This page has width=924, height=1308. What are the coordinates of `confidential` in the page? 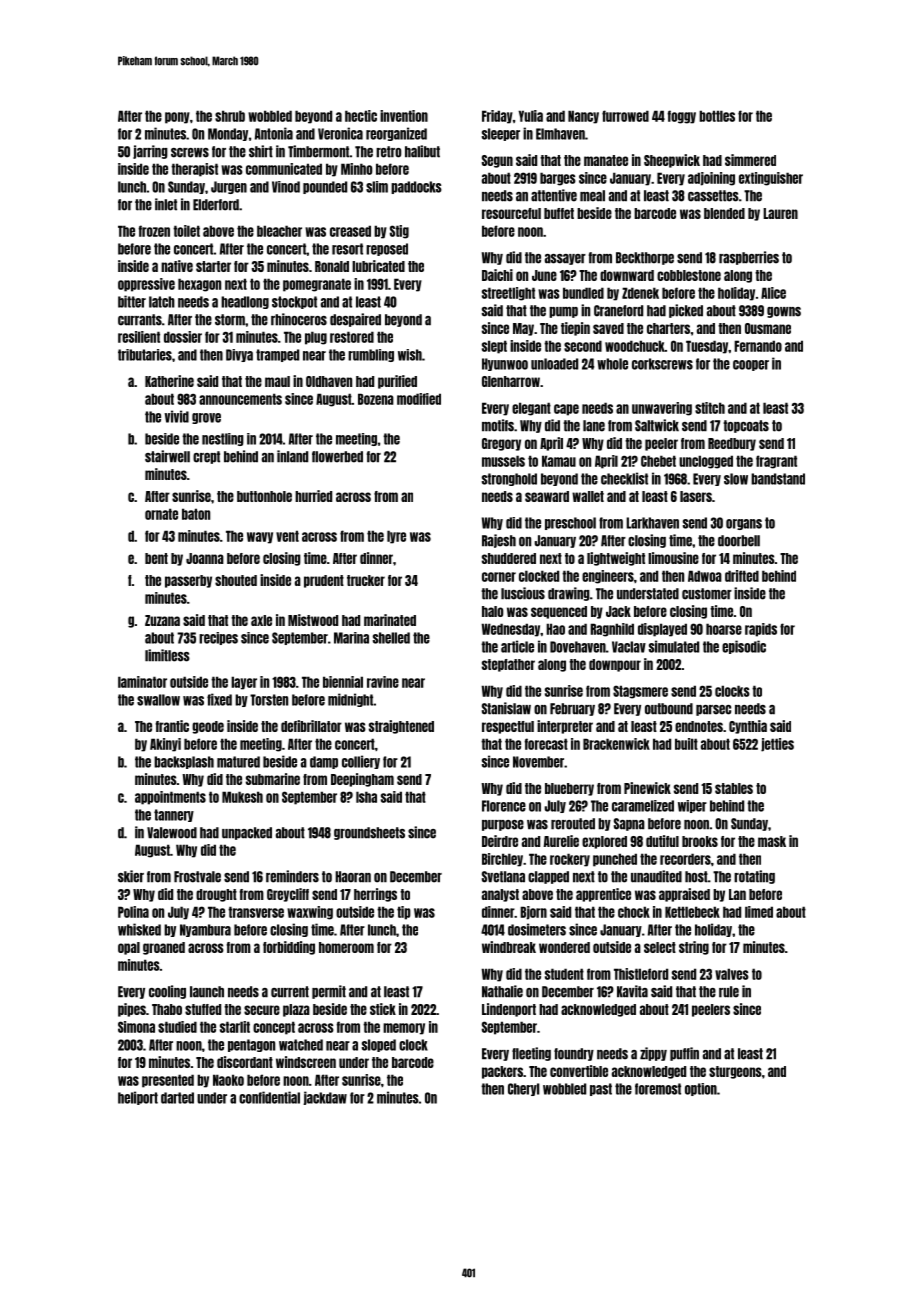 It's located at (269, 1097).
